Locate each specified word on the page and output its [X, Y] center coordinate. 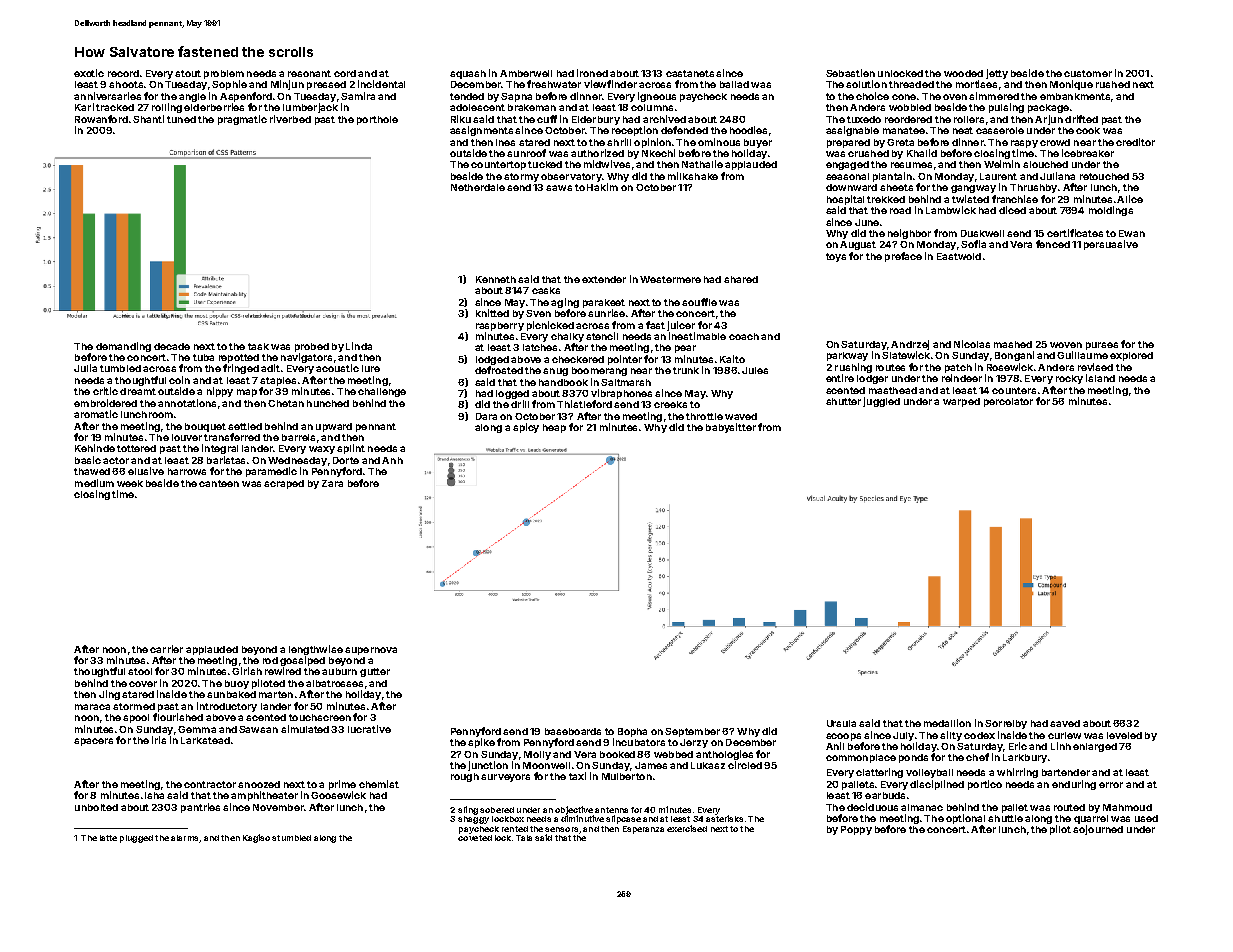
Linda [359, 346]
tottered [136, 448]
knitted [492, 313]
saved [1065, 723]
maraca [92, 707]
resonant [309, 73]
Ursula [841, 723]
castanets [690, 73]
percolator [1008, 402]
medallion [947, 723]
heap [554, 428]
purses [1102, 346]
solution [866, 84]
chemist [379, 784]
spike [481, 743]
